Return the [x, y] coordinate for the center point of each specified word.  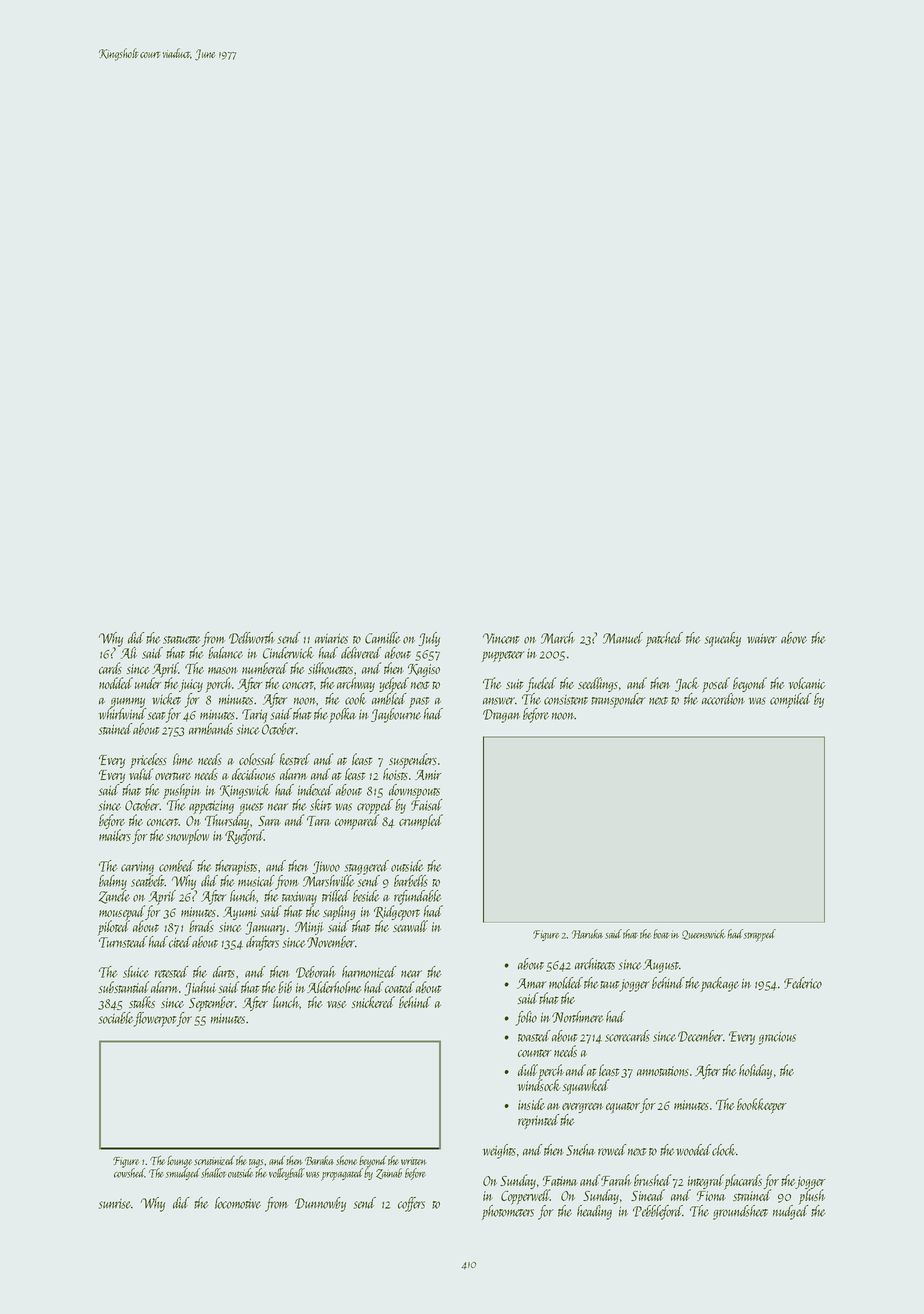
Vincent [501, 638]
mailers [115, 835]
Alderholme [334, 987]
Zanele [114, 897]
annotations [663, 1071]
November [331, 942]
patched [664, 639]
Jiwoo [326, 867]
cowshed [129, 1173]
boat [661, 934]
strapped [760, 935]
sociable [116, 1018]
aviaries [331, 638]
